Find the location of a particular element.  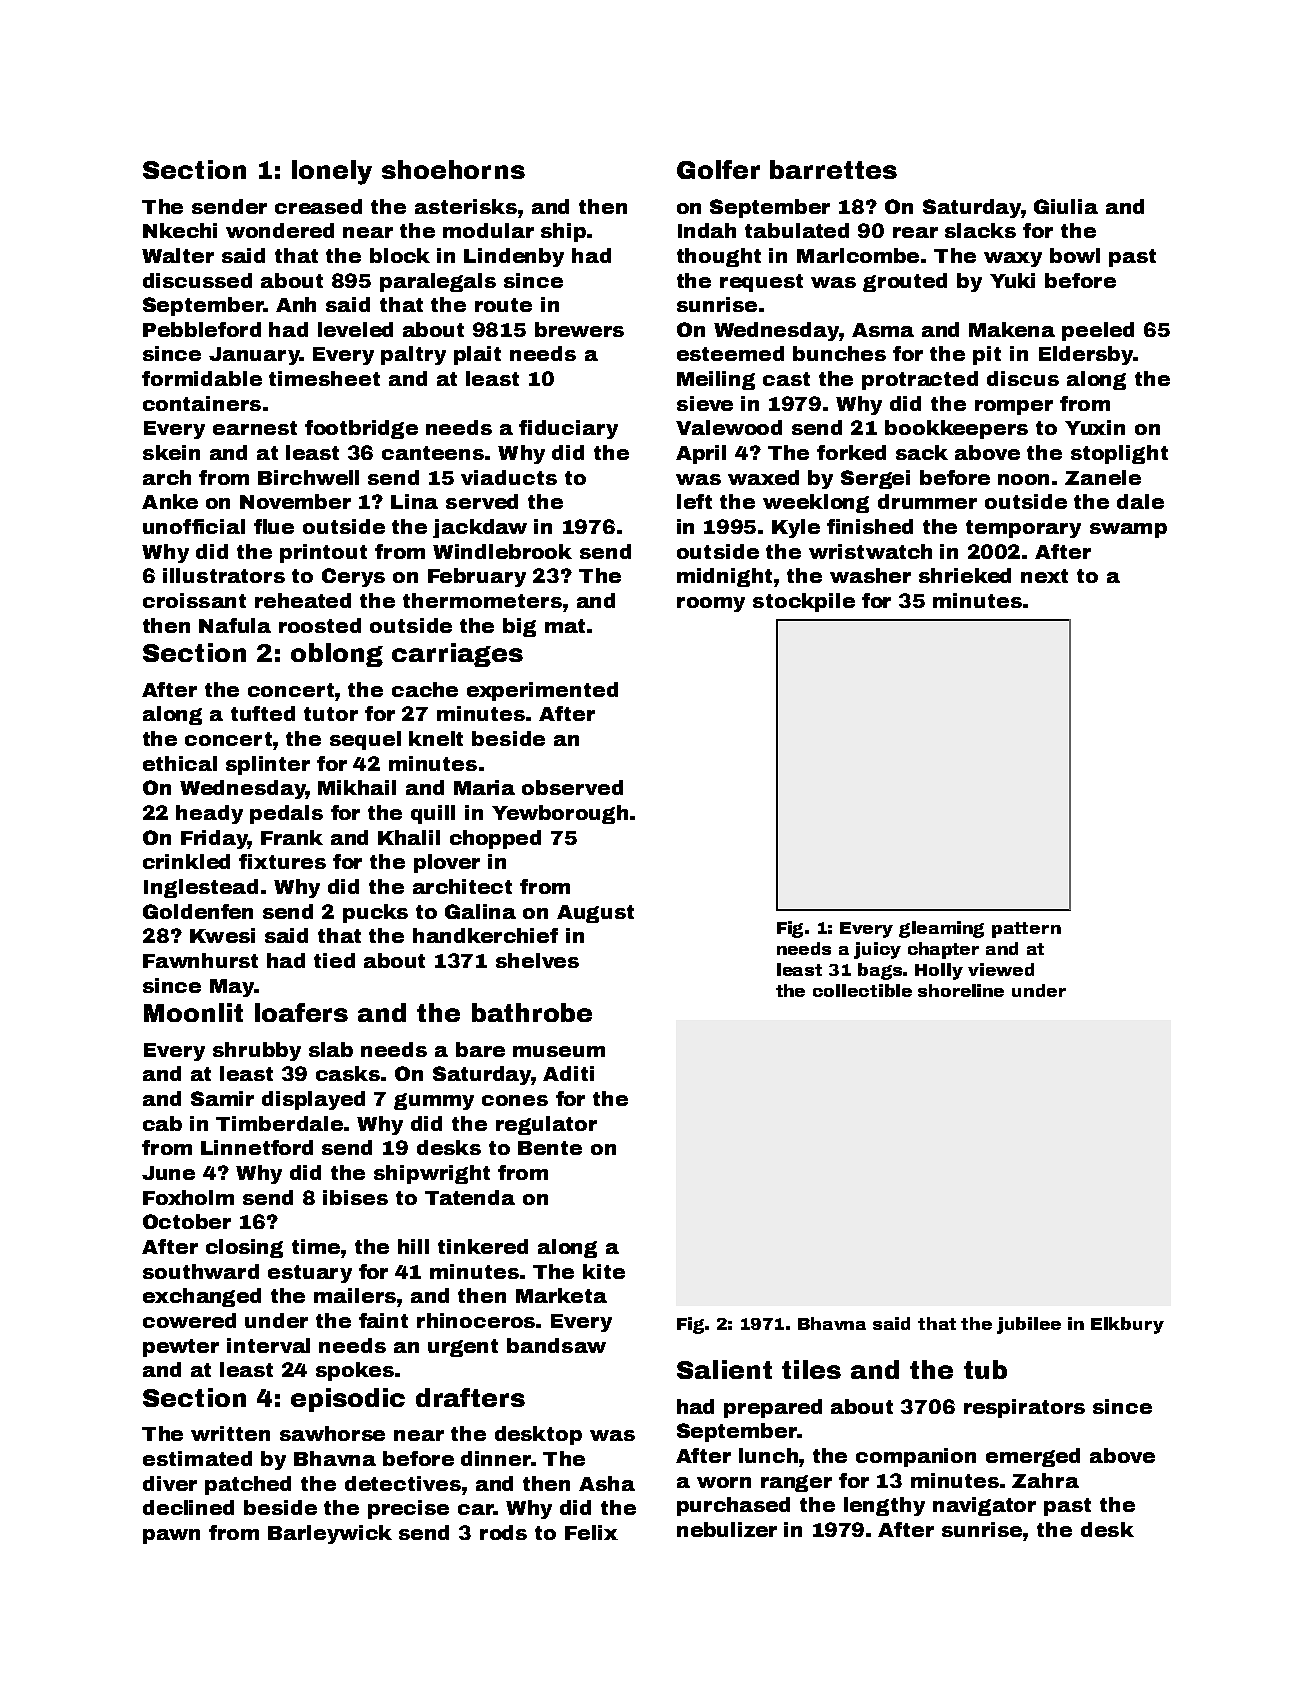

jubilee is located at coordinates (1029, 1325).
